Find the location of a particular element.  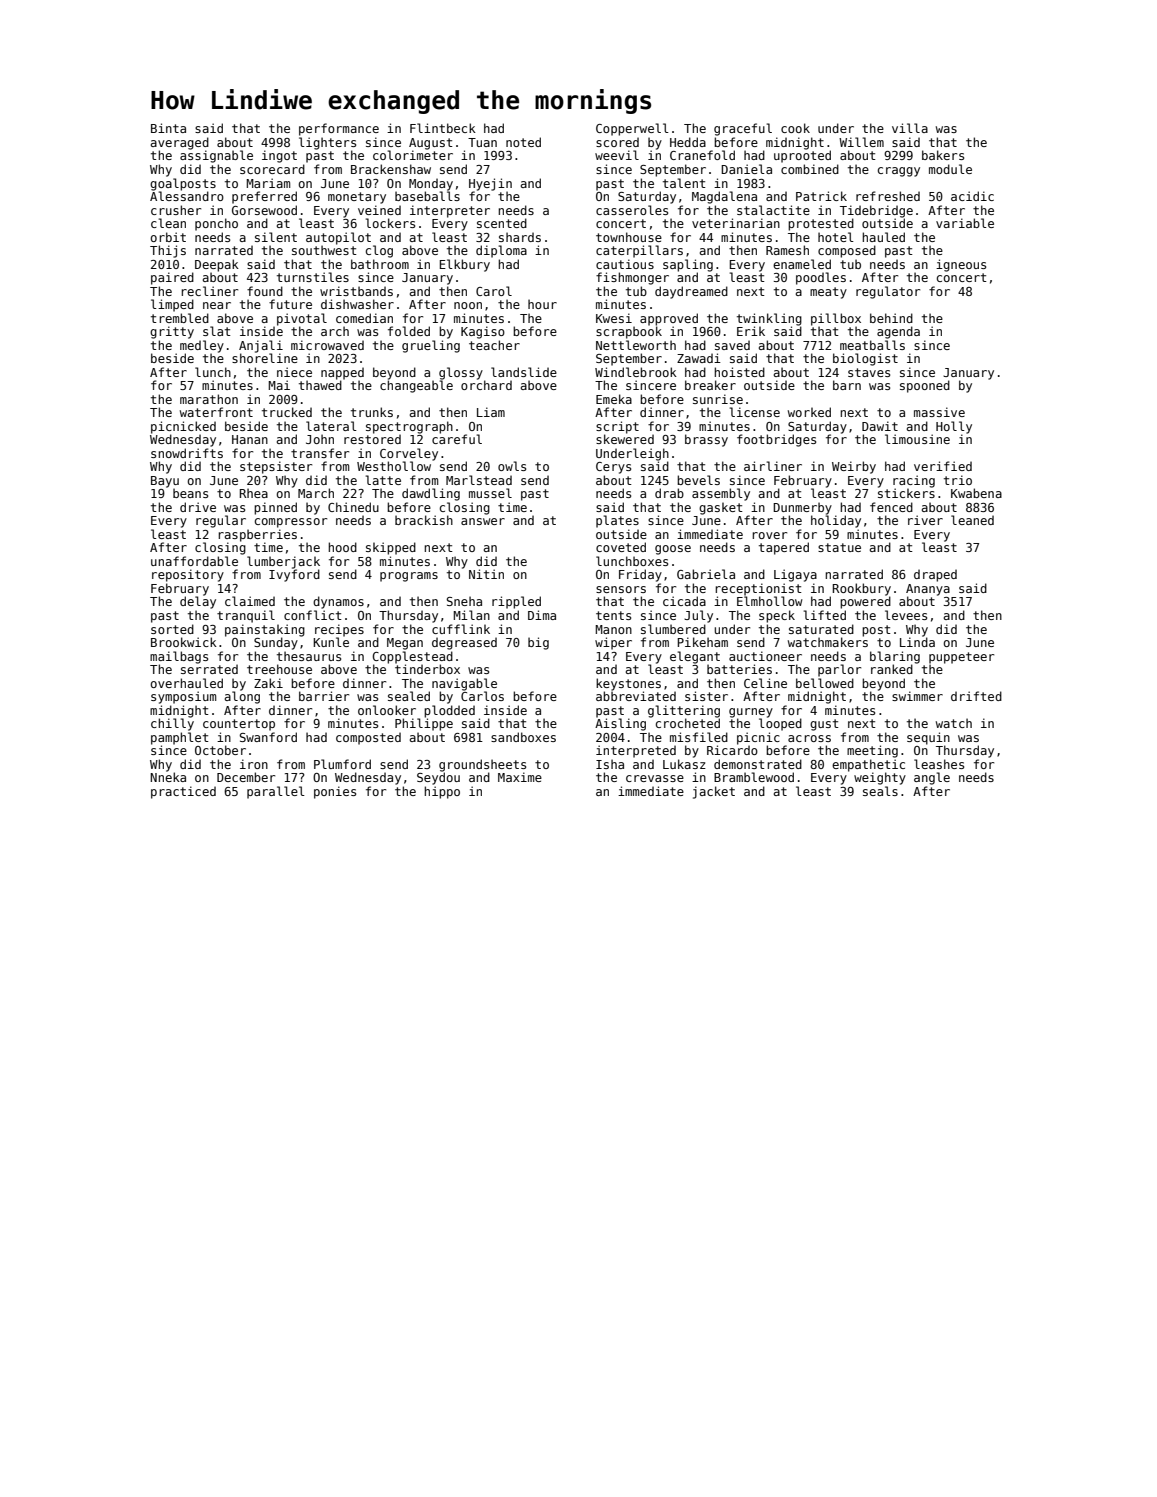

hoisted is located at coordinates (739, 372).
